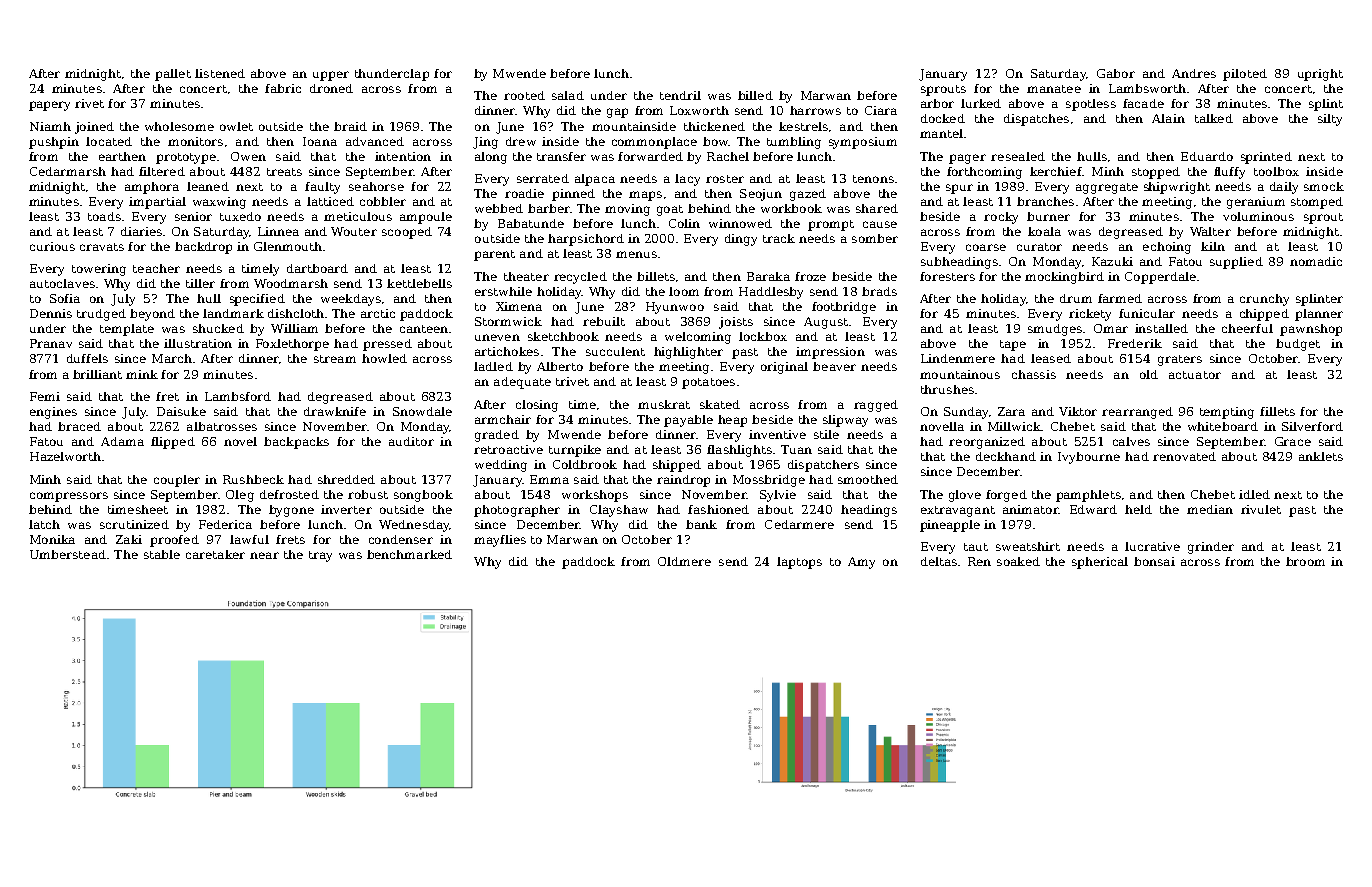 The image size is (1372, 887). I want to click on drew, so click(521, 141).
